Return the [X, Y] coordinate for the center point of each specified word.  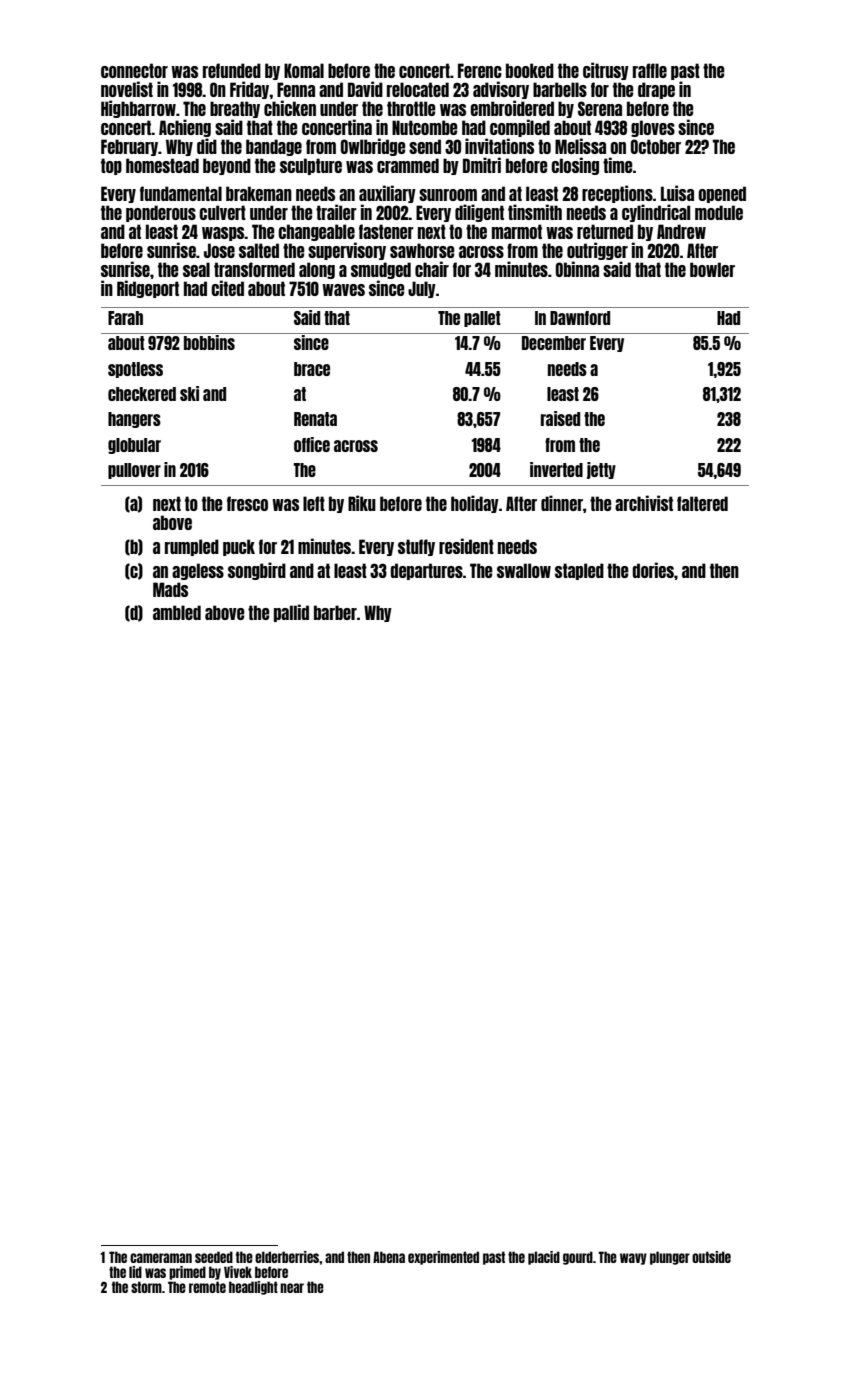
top [111, 166]
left [314, 503]
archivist [644, 503]
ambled [177, 612]
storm [146, 1287]
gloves [653, 128]
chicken [290, 108]
